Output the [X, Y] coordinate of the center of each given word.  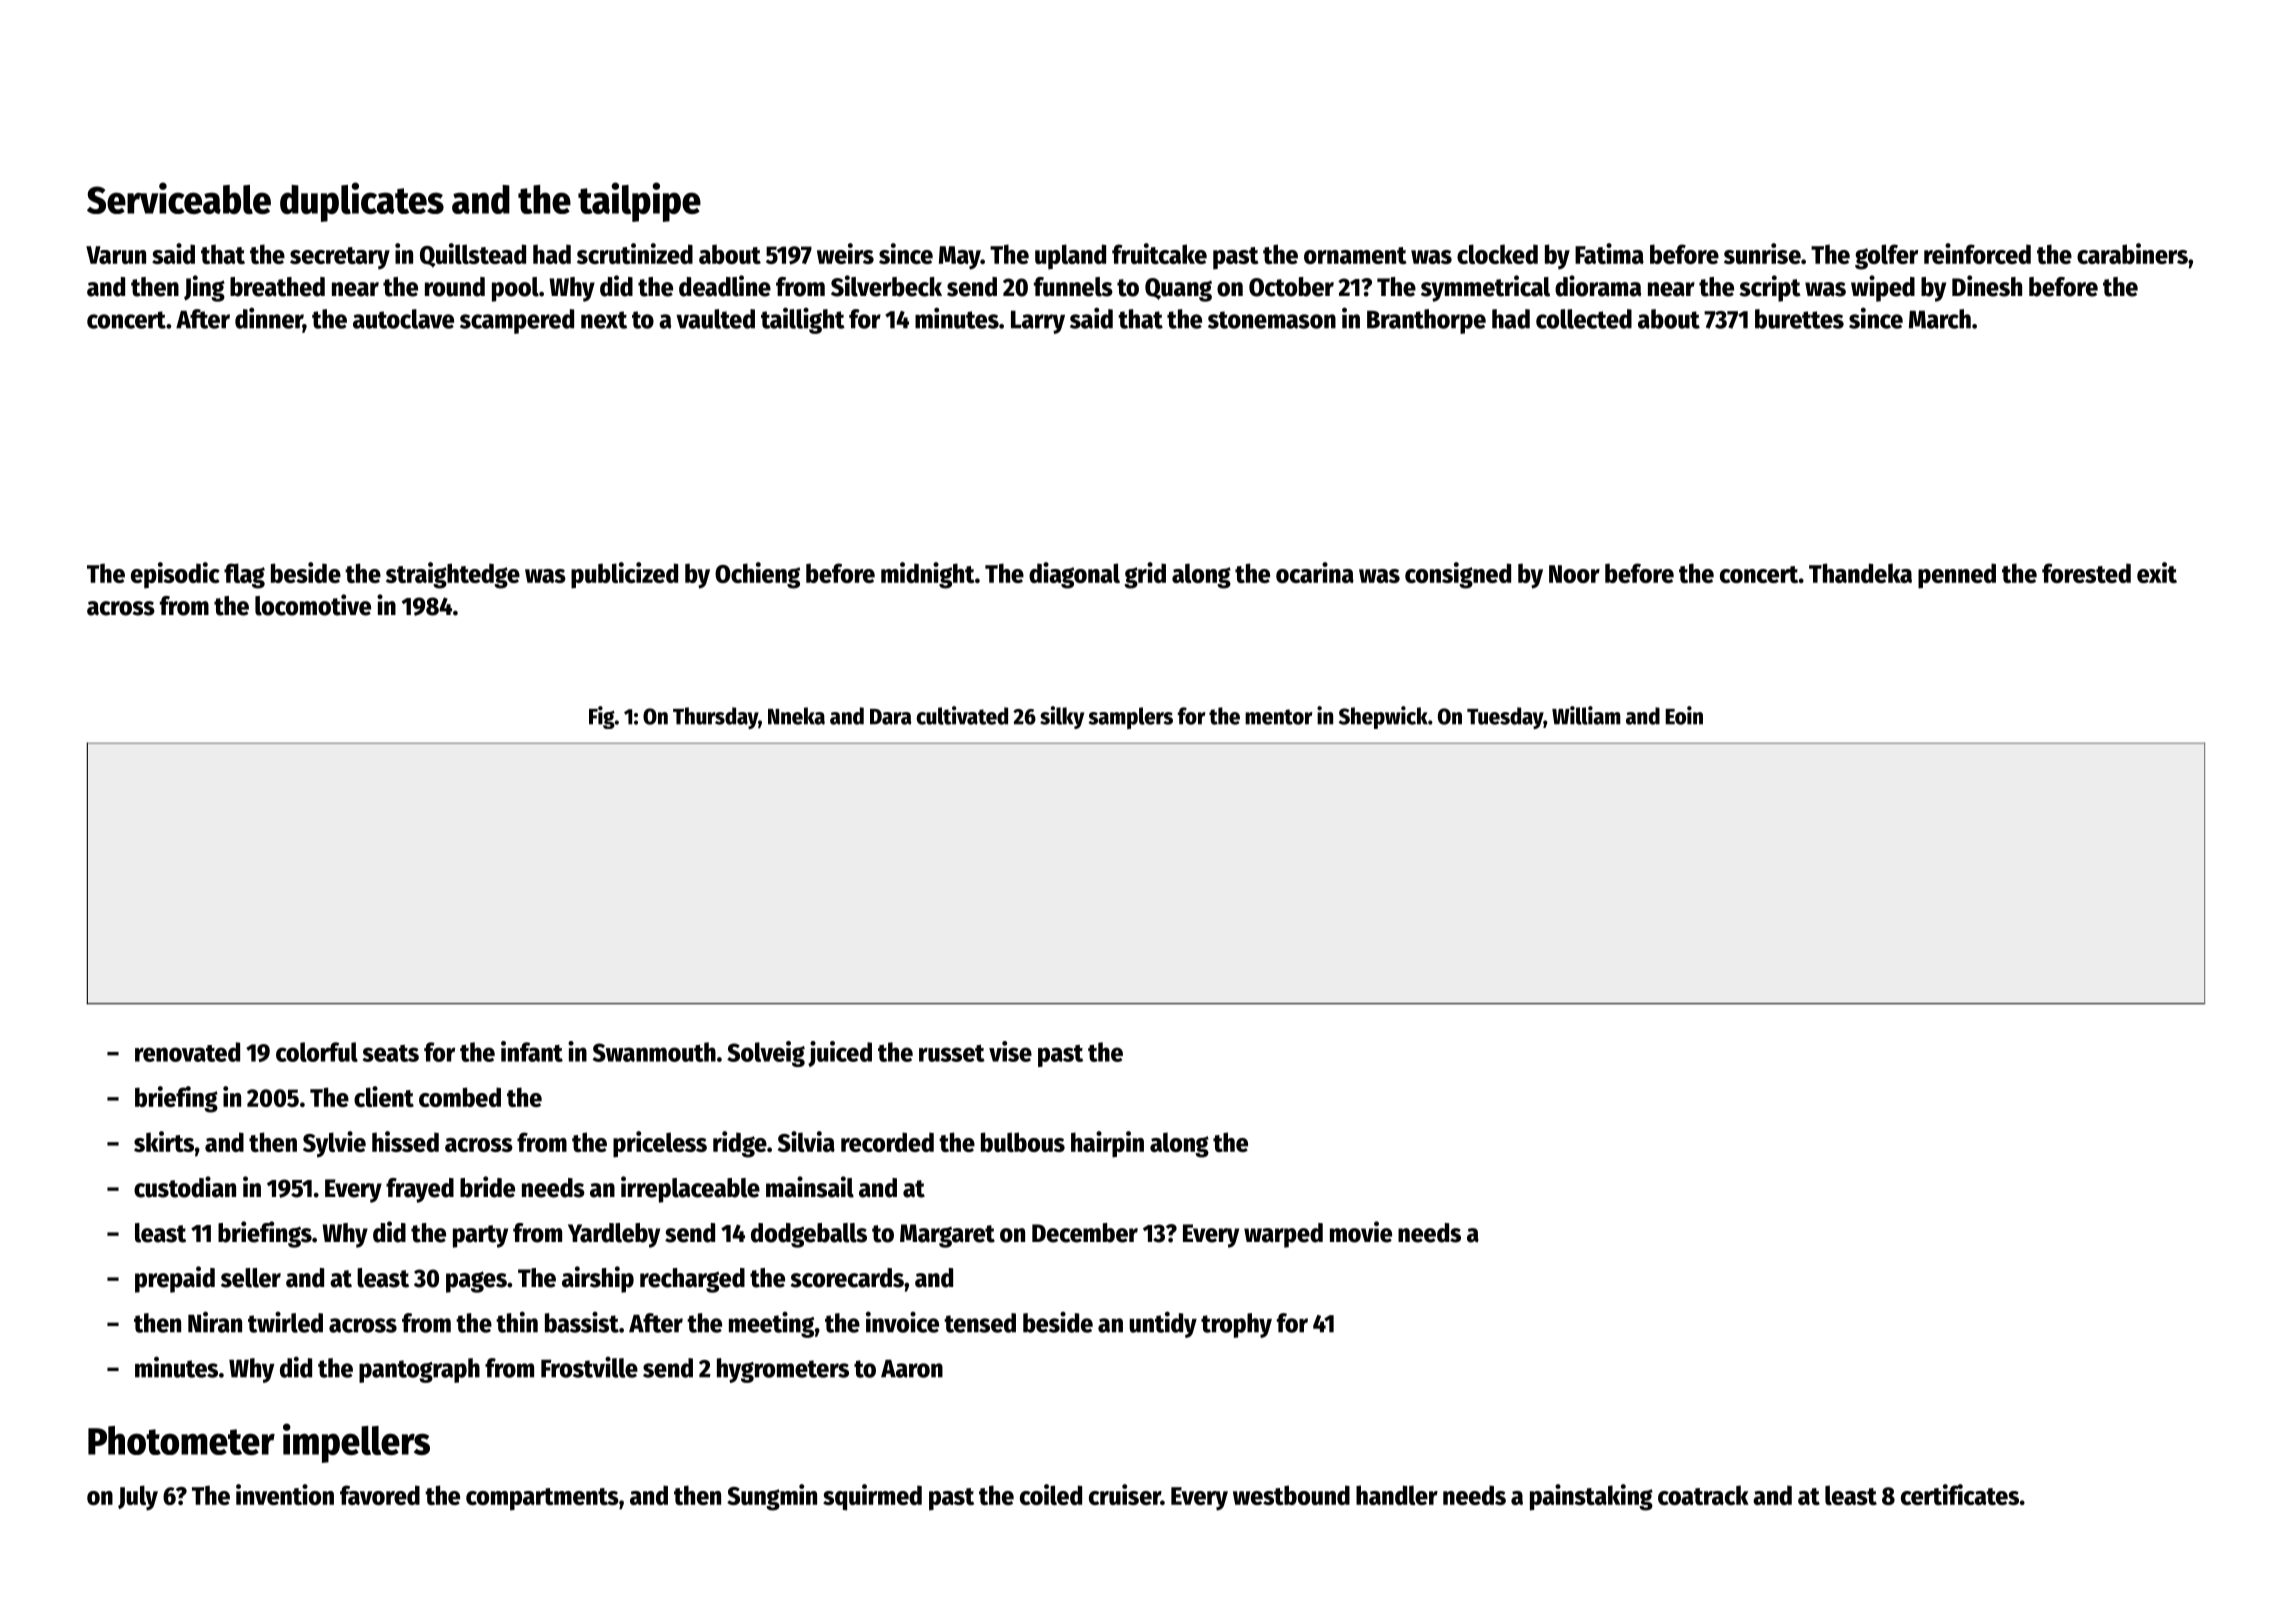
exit [2157, 572]
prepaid [175, 1279]
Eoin [1684, 715]
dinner [269, 319]
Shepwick [1383, 717]
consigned [1458, 575]
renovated [187, 1052]
